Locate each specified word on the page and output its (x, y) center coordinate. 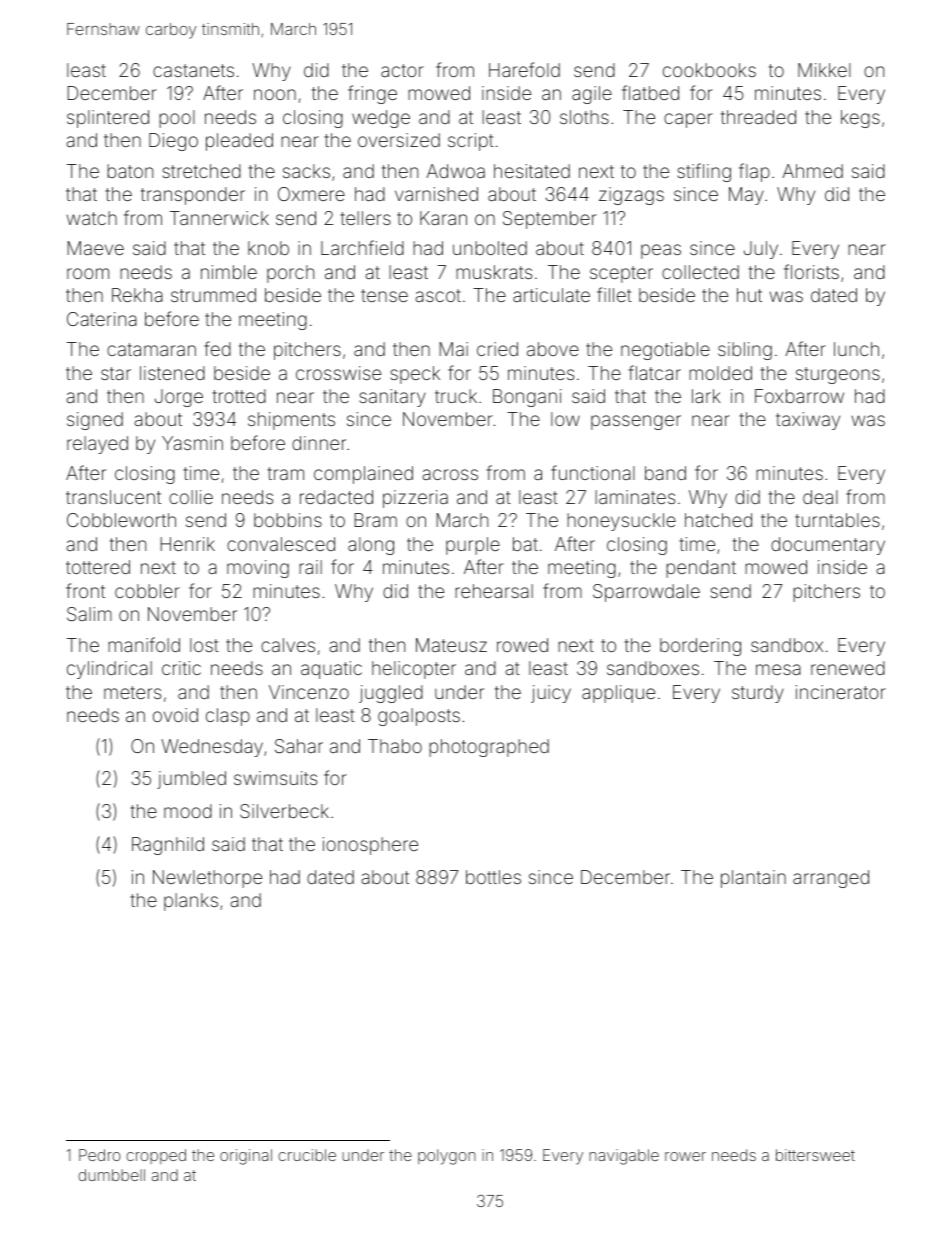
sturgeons (838, 375)
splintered (108, 119)
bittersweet (815, 1155)
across (450, 474)
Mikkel (824, 70)
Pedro (100, 1155)
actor (402, 70)
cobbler (147, 591)
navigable (624, 1157)
